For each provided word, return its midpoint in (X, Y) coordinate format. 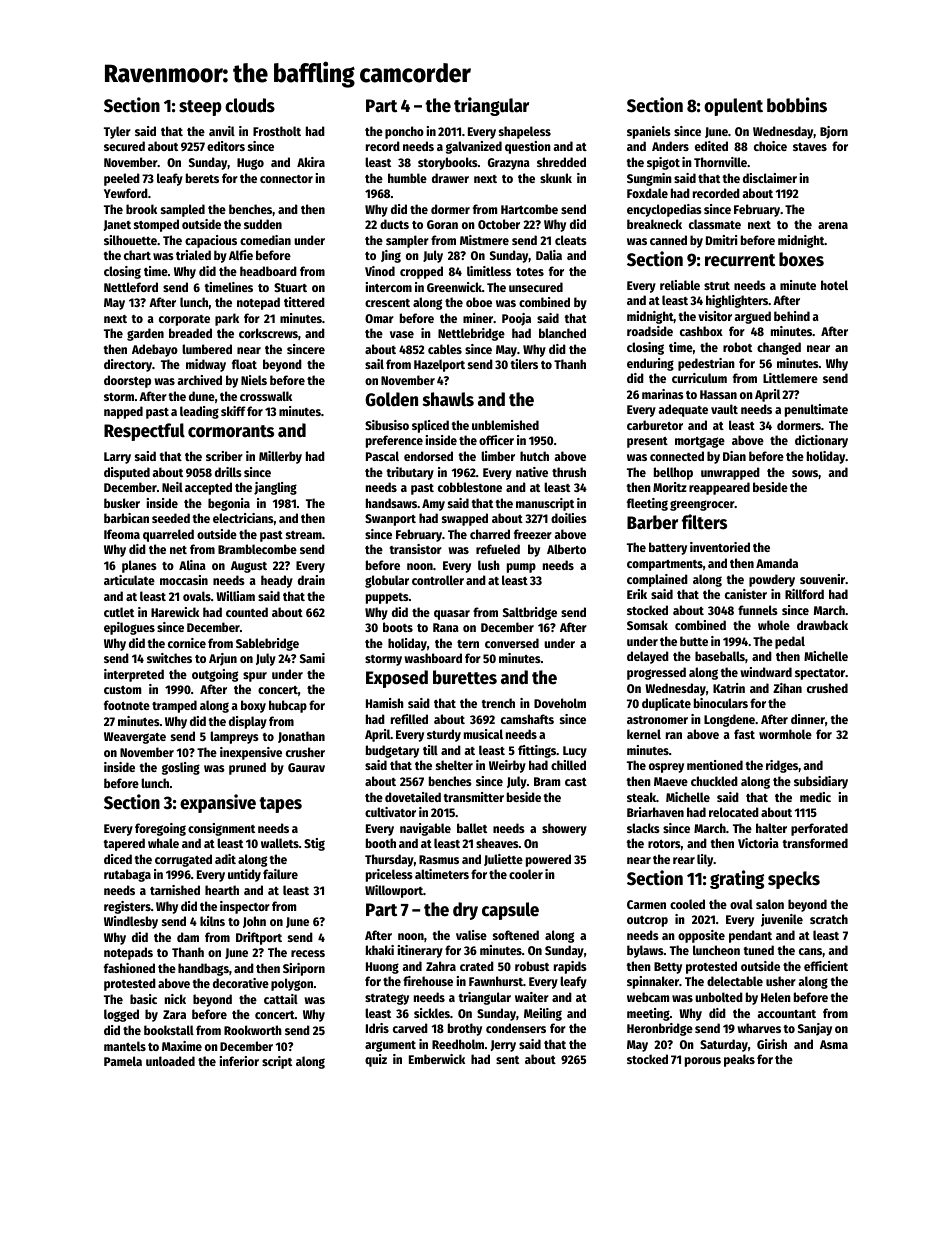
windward (766, 672)
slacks (643, 828)
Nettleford (131, 287)
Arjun (223, 659)
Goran (442, 224)
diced (118, 859)
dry (465, 911)
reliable (680, 285)
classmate (715, 224)
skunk (556, 178)
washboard (433, 658)
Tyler (117, 132)
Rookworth (253, 1030)
